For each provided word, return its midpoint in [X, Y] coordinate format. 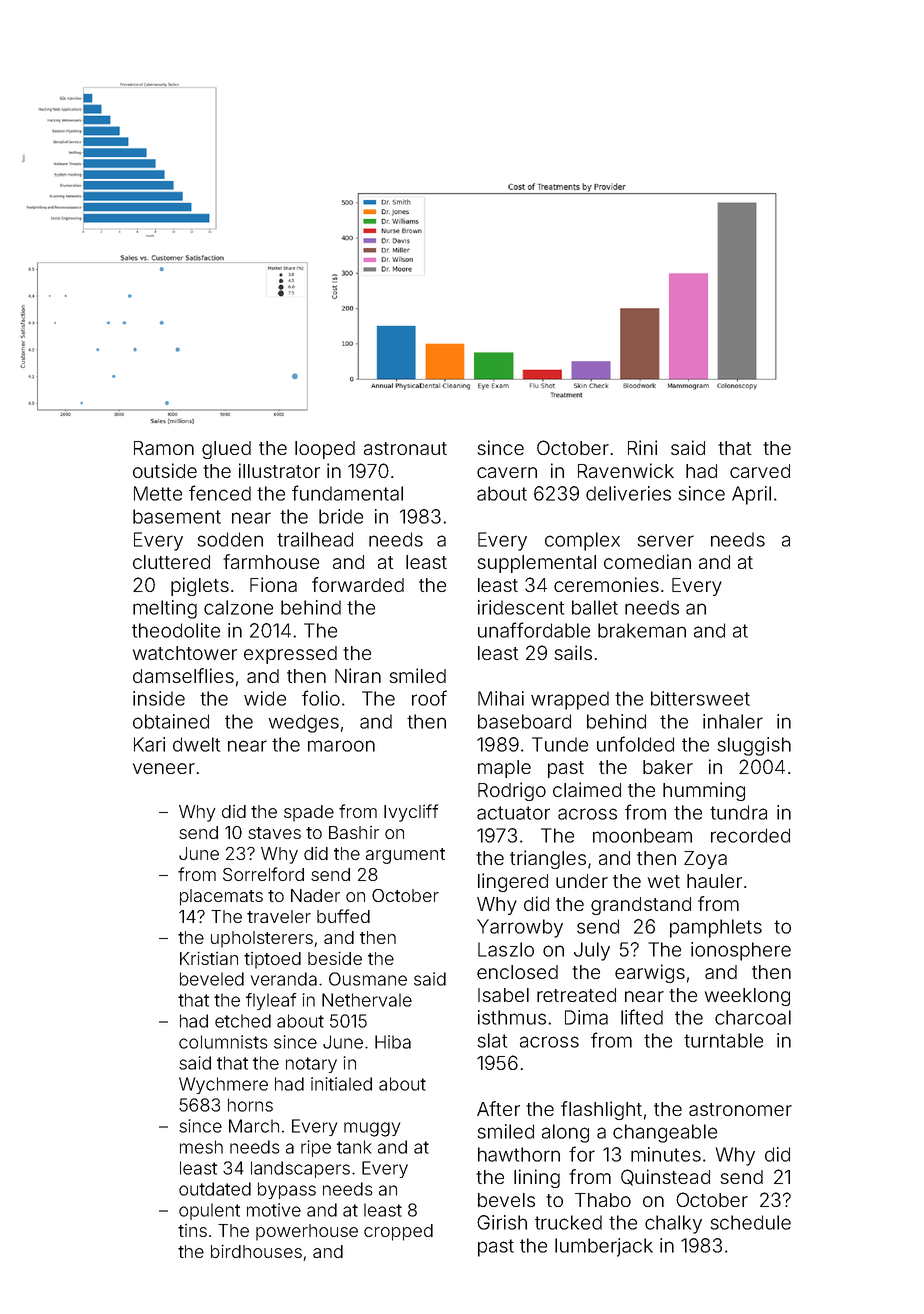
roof [429, 698]
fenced [220, 493]
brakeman [642, 630]
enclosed [517, 972]
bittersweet [700, 698]
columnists [223, 1042]
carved [760, 471]
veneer [164, 768]
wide [265, 698]
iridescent [521, 607]
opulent [209, 1211]
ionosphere [741, 951]
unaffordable [534, 630]
